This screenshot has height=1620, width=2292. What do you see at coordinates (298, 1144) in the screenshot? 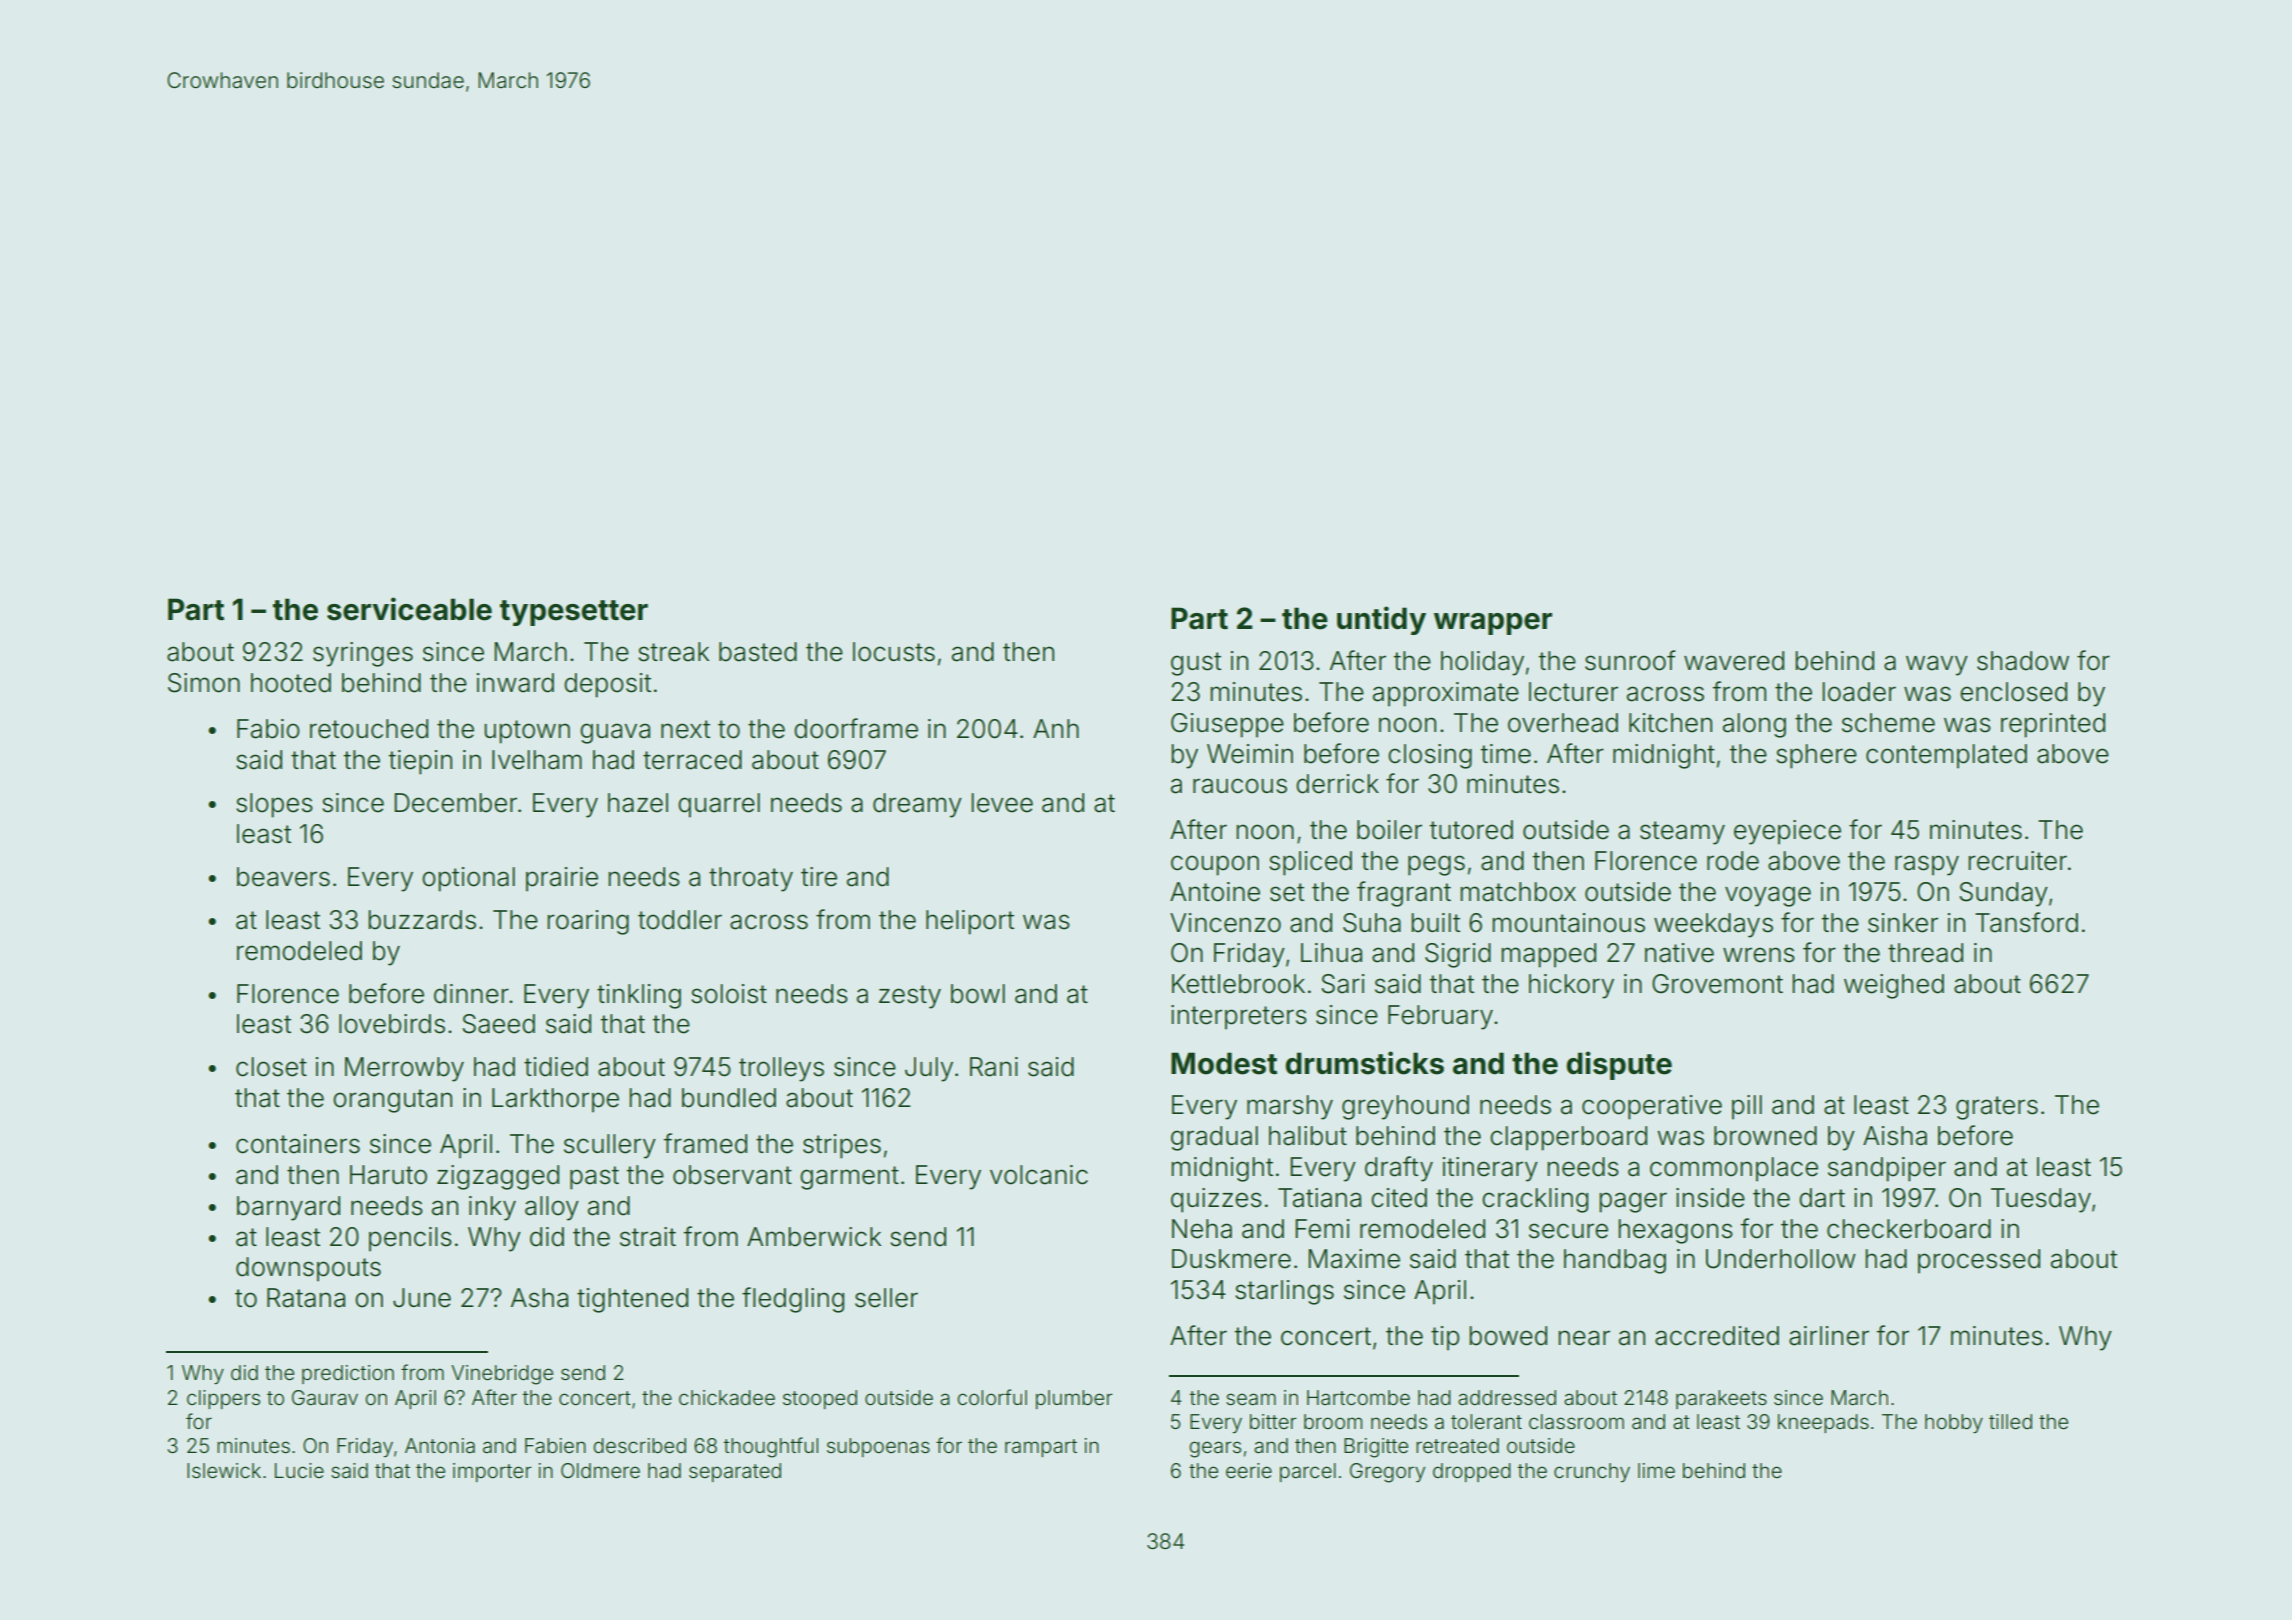
I see `containers` at bounding box center [298, 1144].
